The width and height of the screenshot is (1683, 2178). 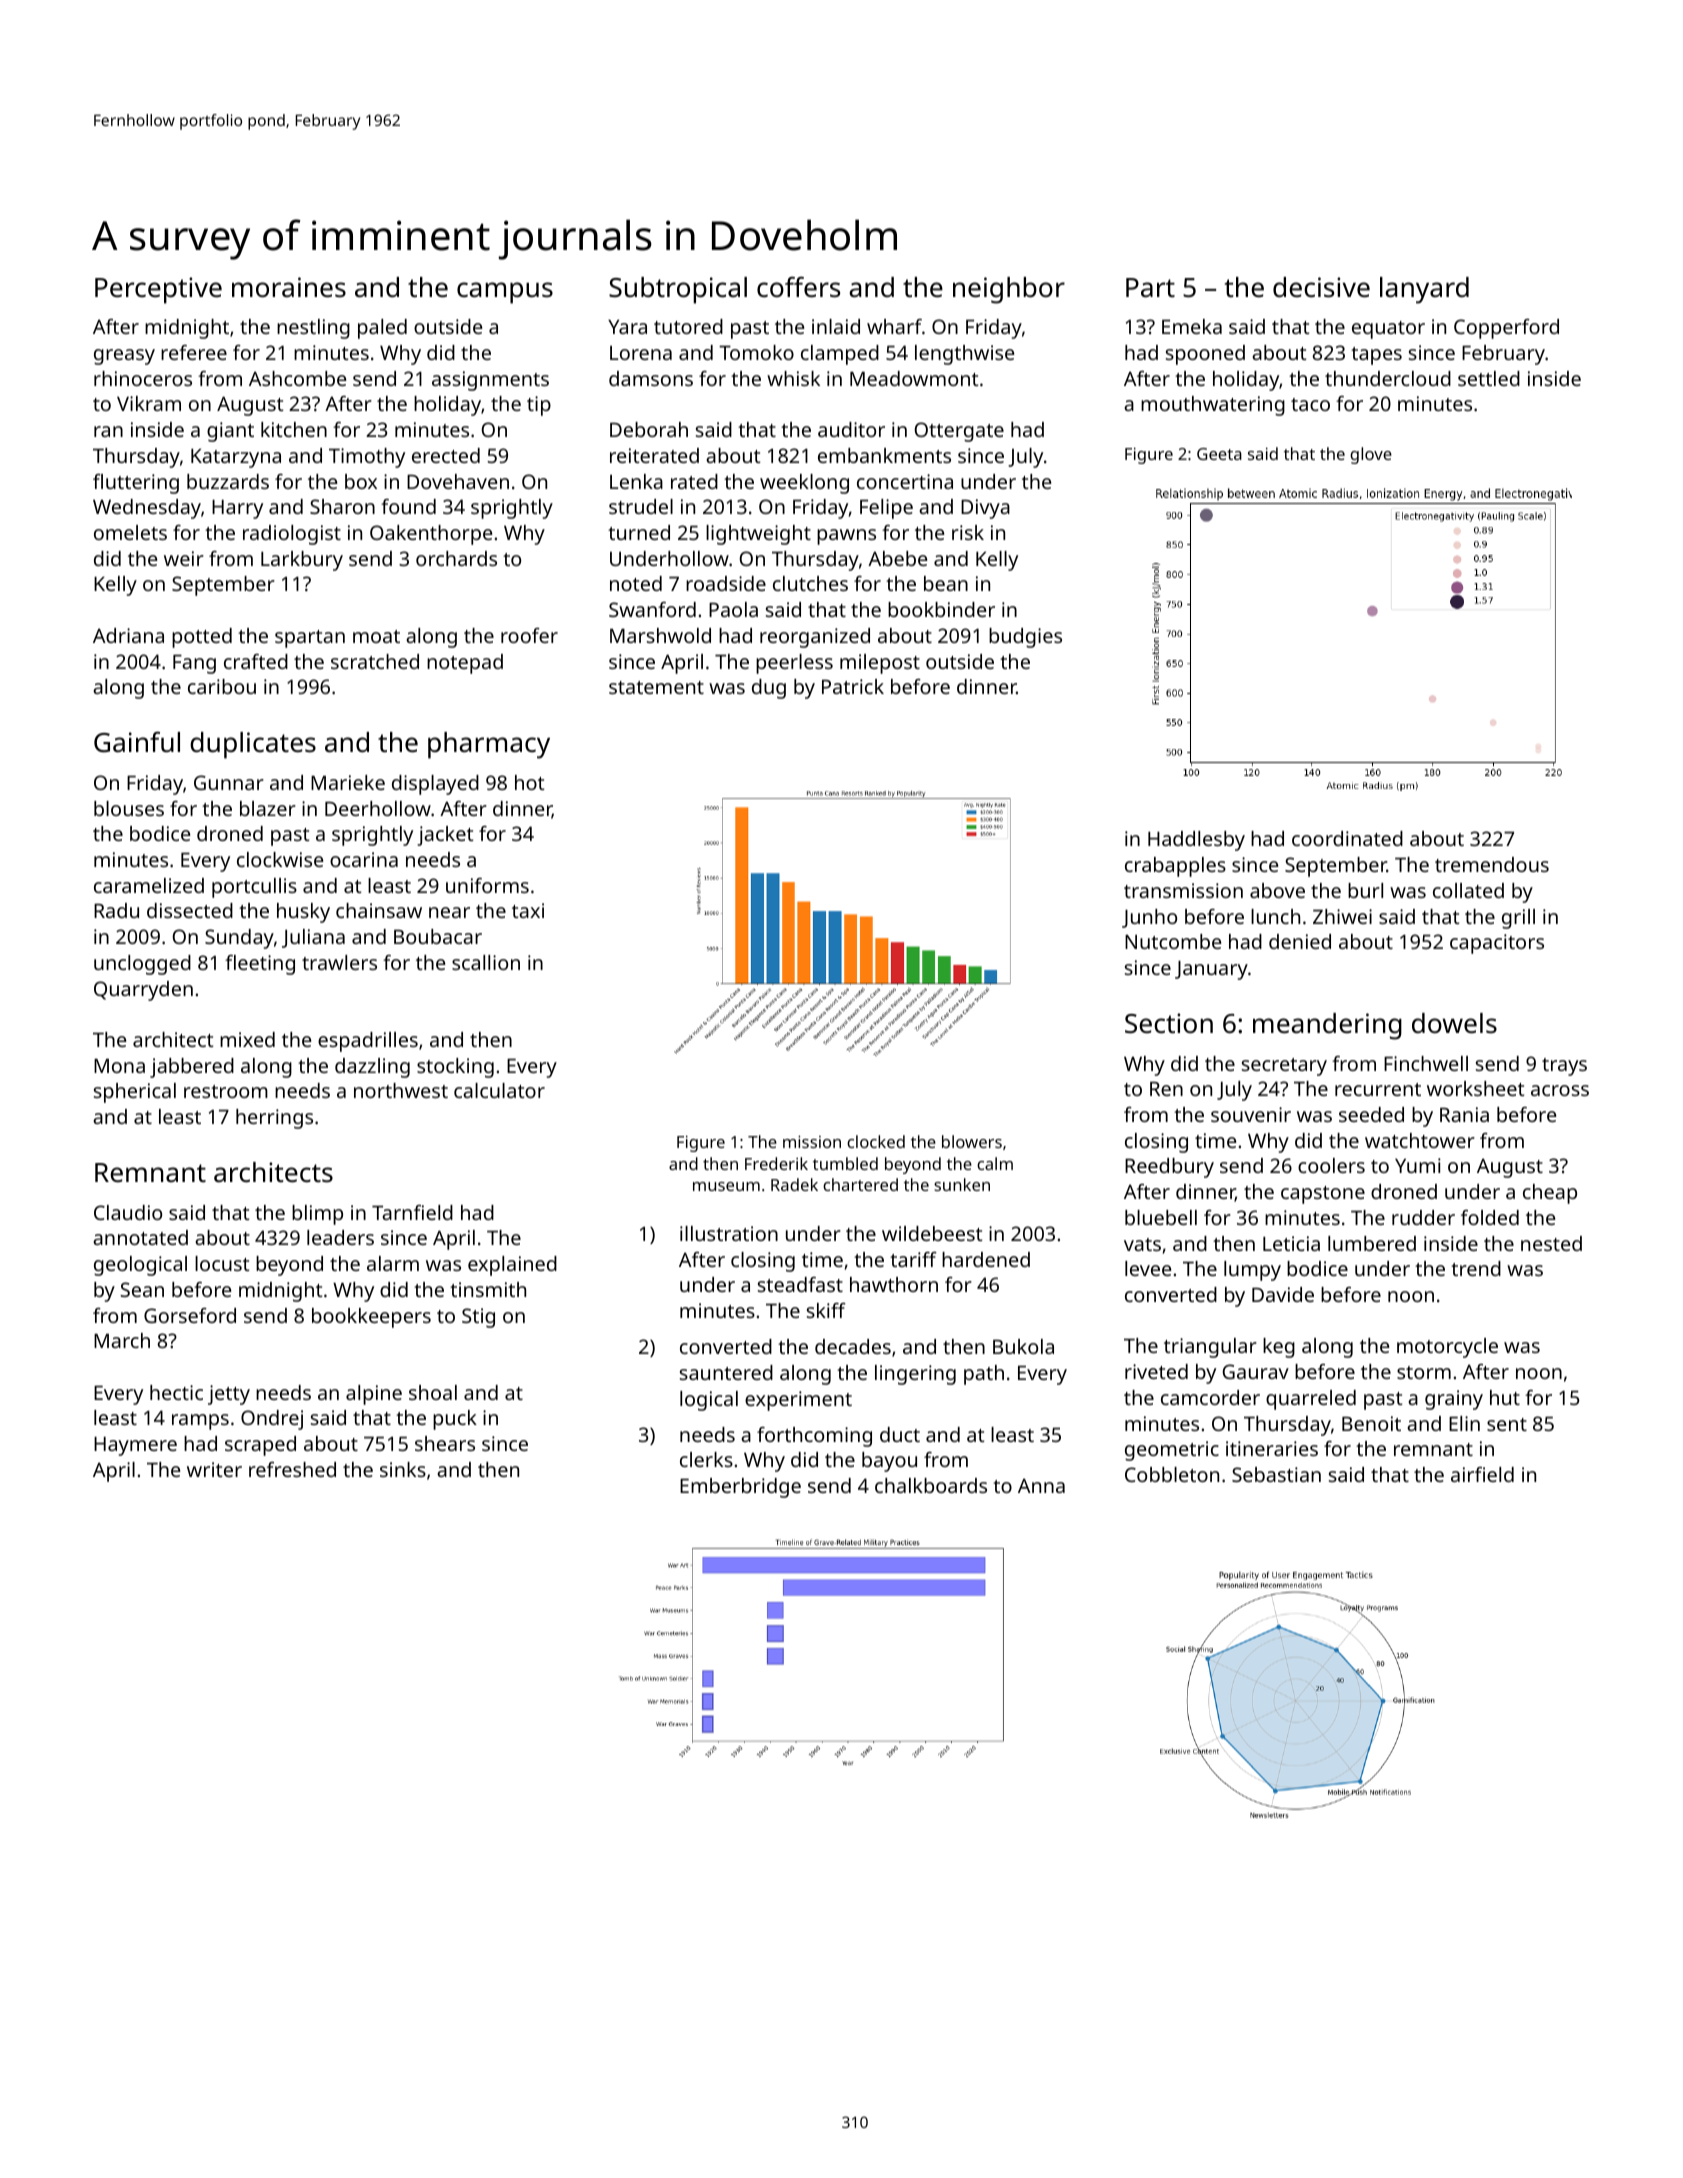 What do you see at coordinates (403, 1469) in the screenshot?
I see `sinks` at bounding box center [403, 1469].
